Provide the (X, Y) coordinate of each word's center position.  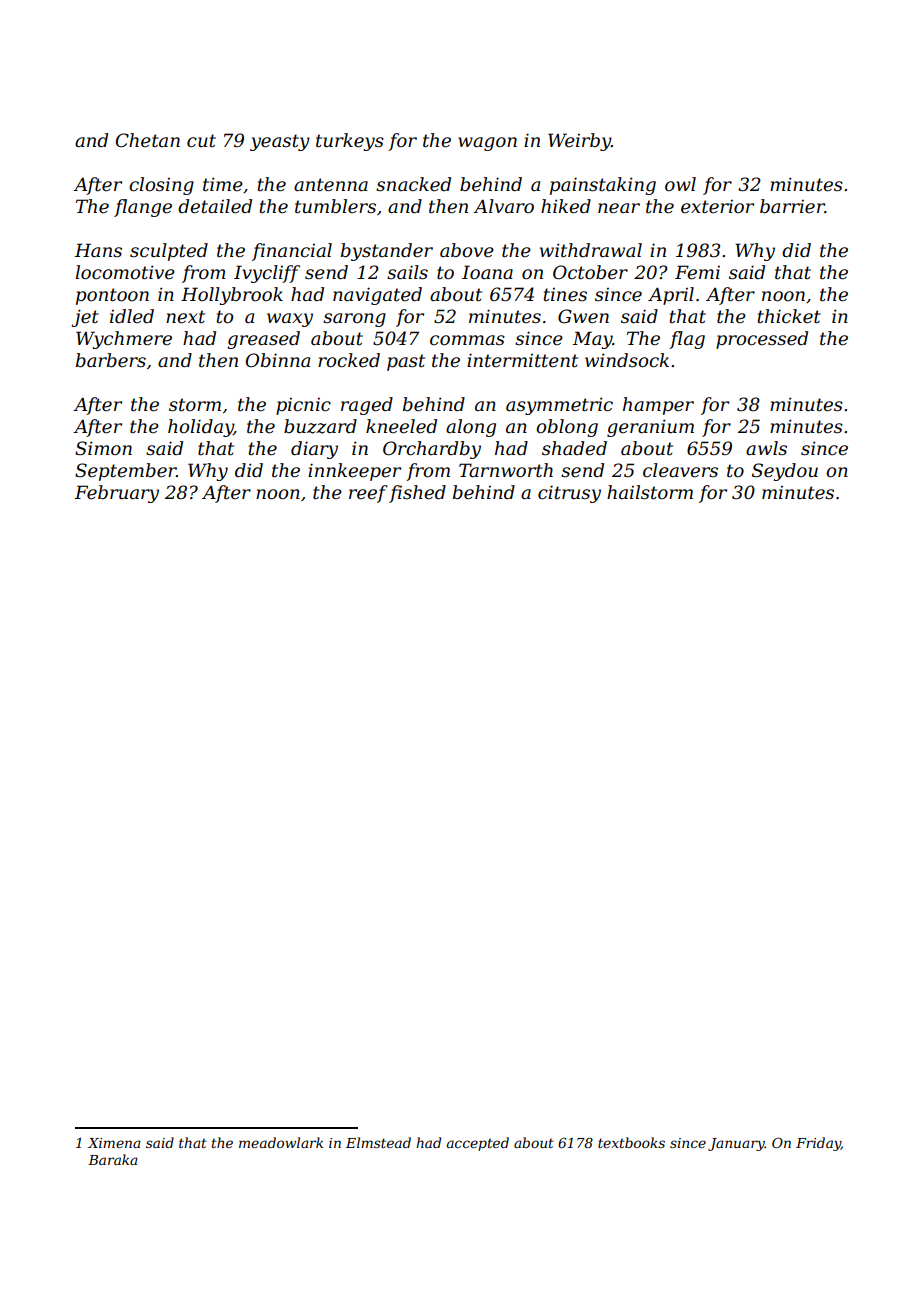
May (592, 340)
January (736, 1144)
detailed (215, 206)
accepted (478, 1144)
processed (762, 340)
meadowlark (281, 1142)
